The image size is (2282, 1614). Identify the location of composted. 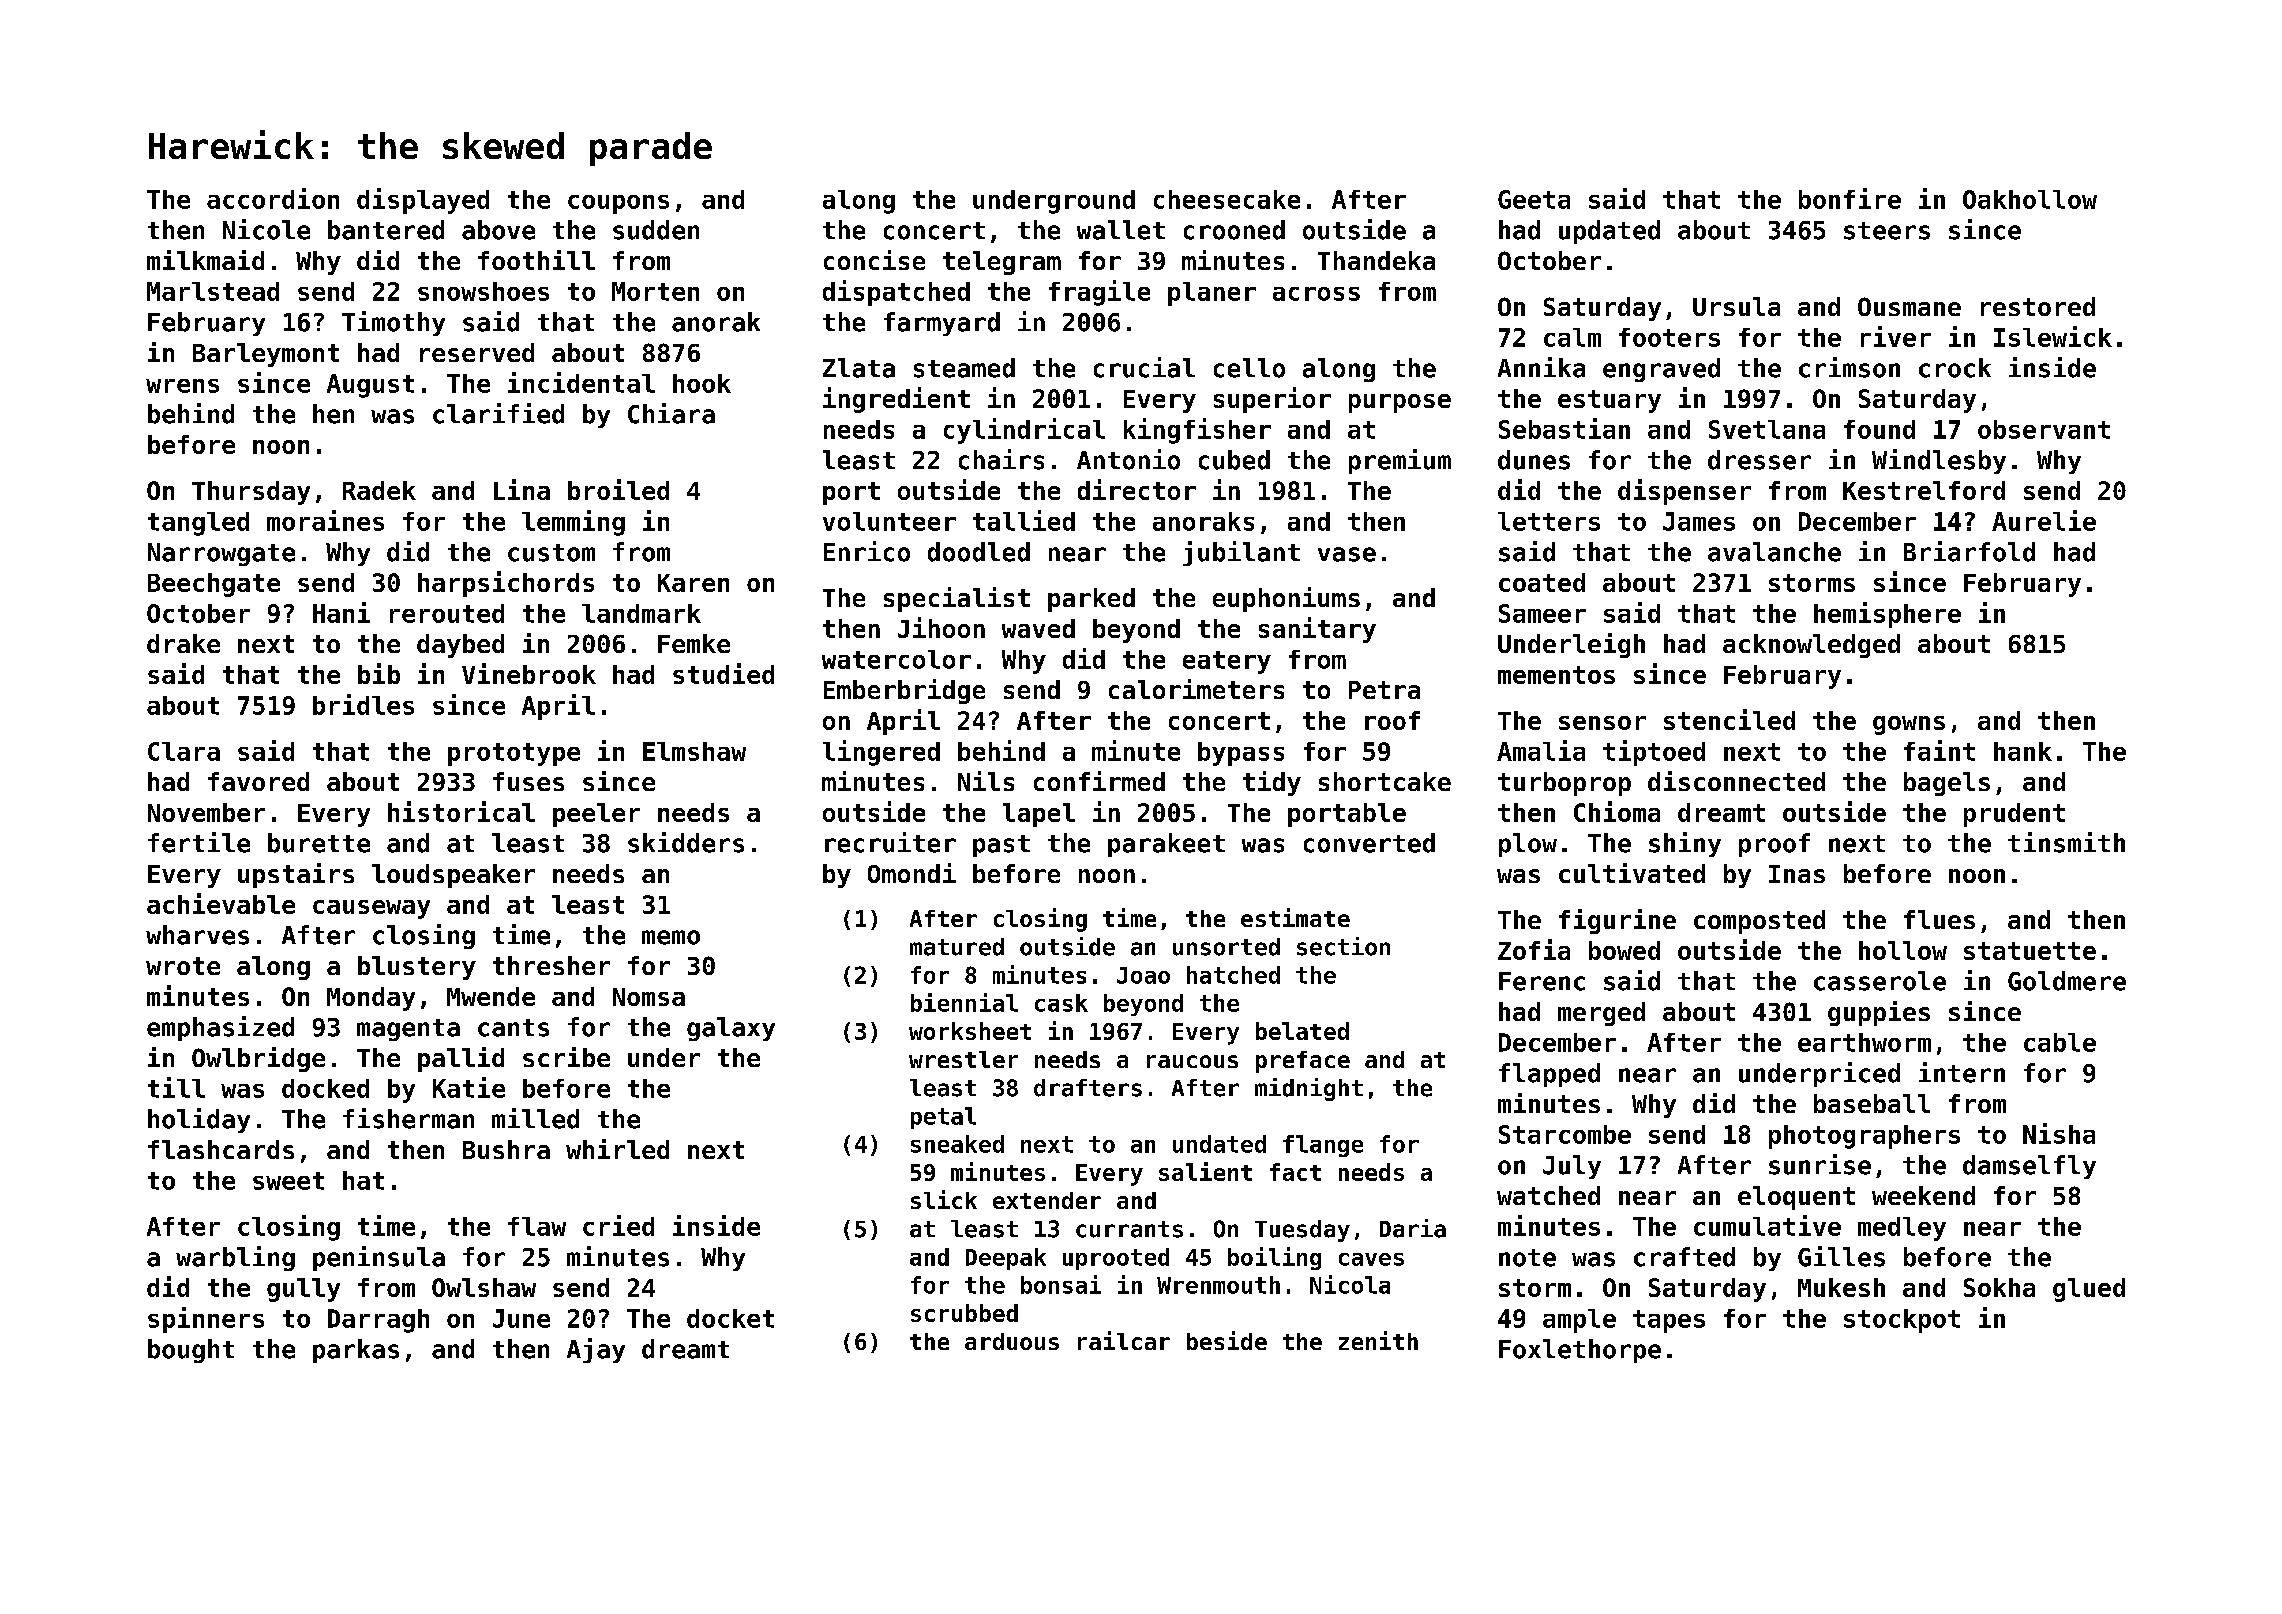
(1759, 922).
